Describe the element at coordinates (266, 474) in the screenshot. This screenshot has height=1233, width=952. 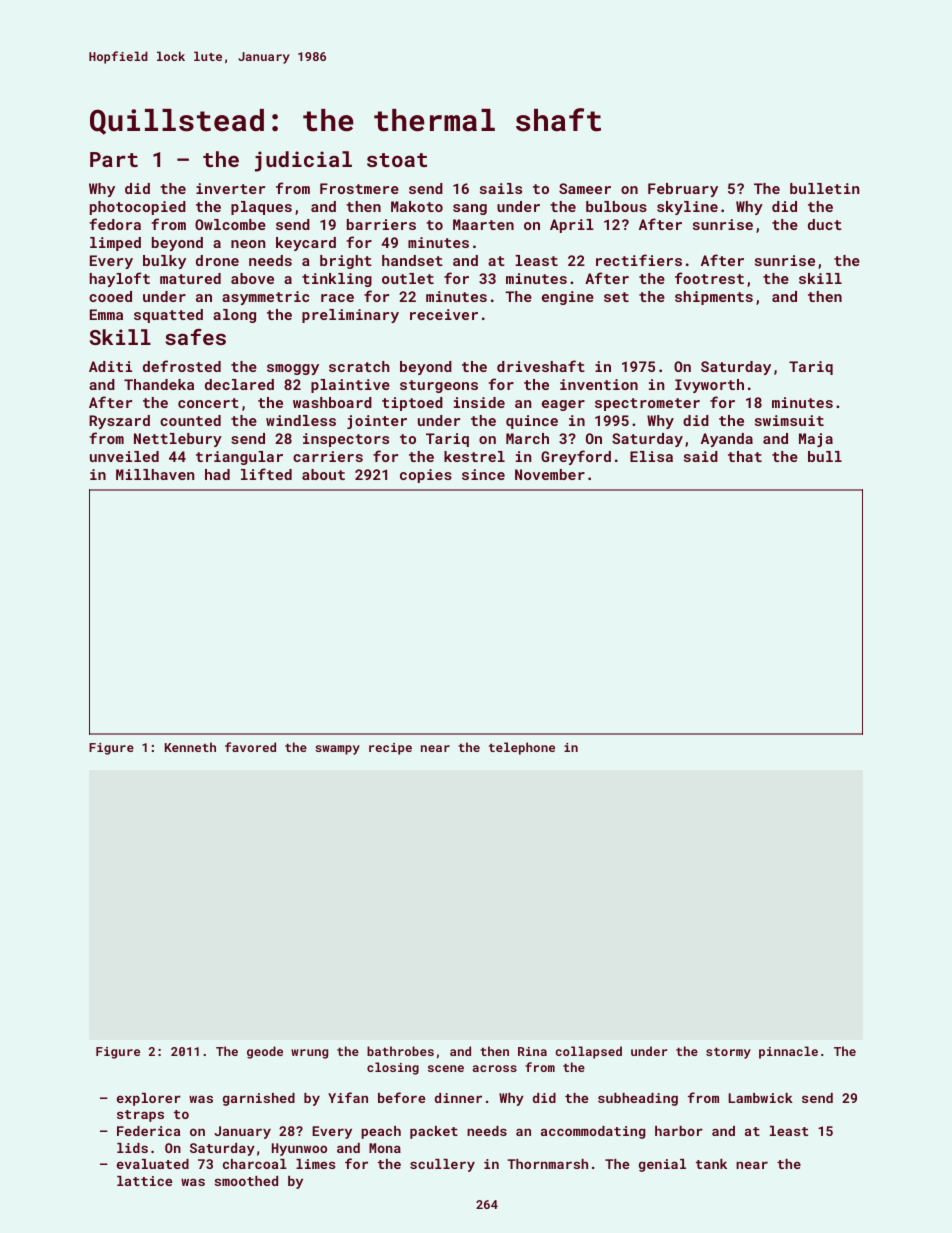
I see `lifted` at that location.
